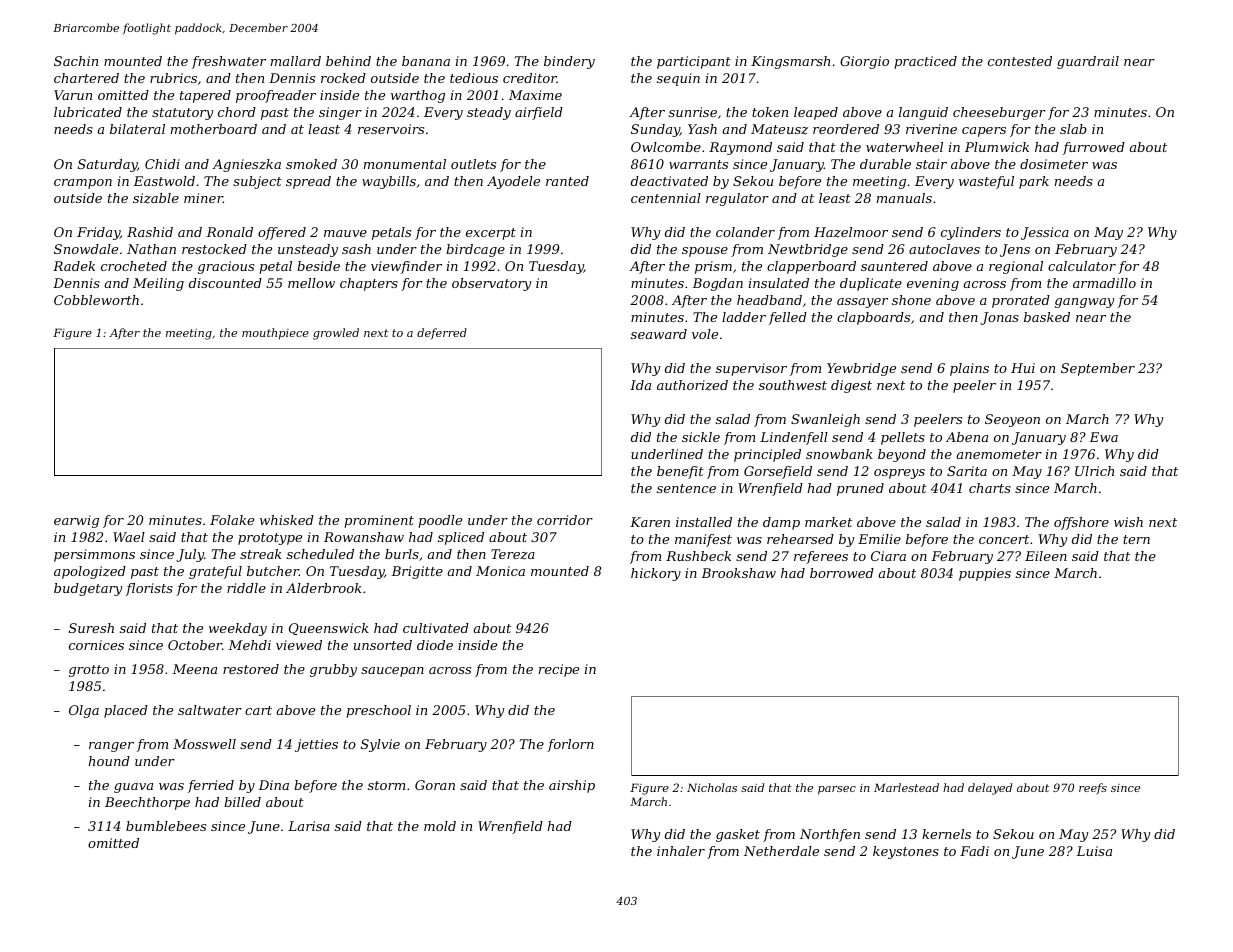 This screenshot has width=1233, height=952. What do you see at coordinates (656, 574) in the screenshot?
I see `hickory` at bounding box center [656, 574].
